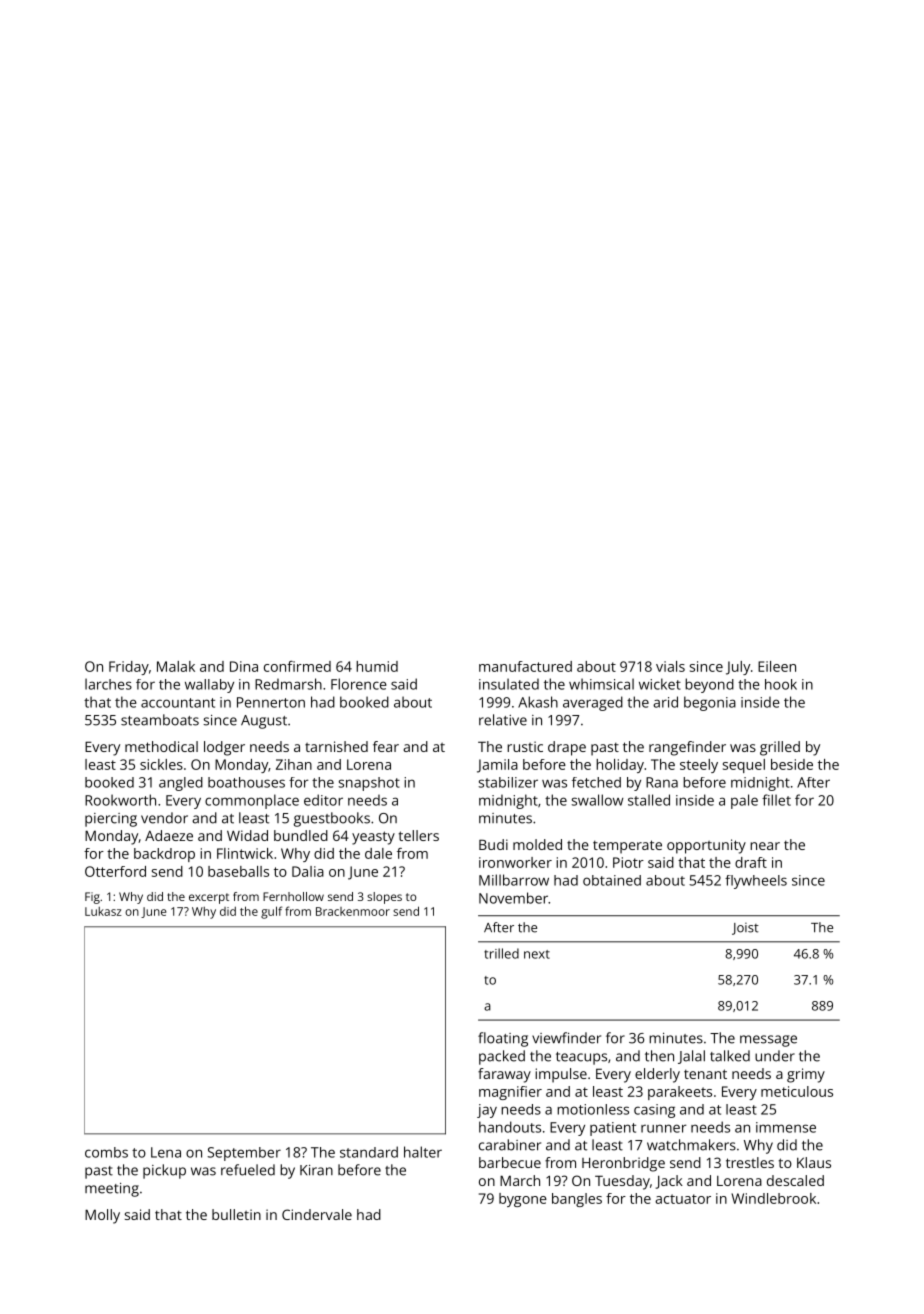  What do you see at coordinates (612, 880) in the screenshot?
I see `obtained` at bounding box center [612, 880].
